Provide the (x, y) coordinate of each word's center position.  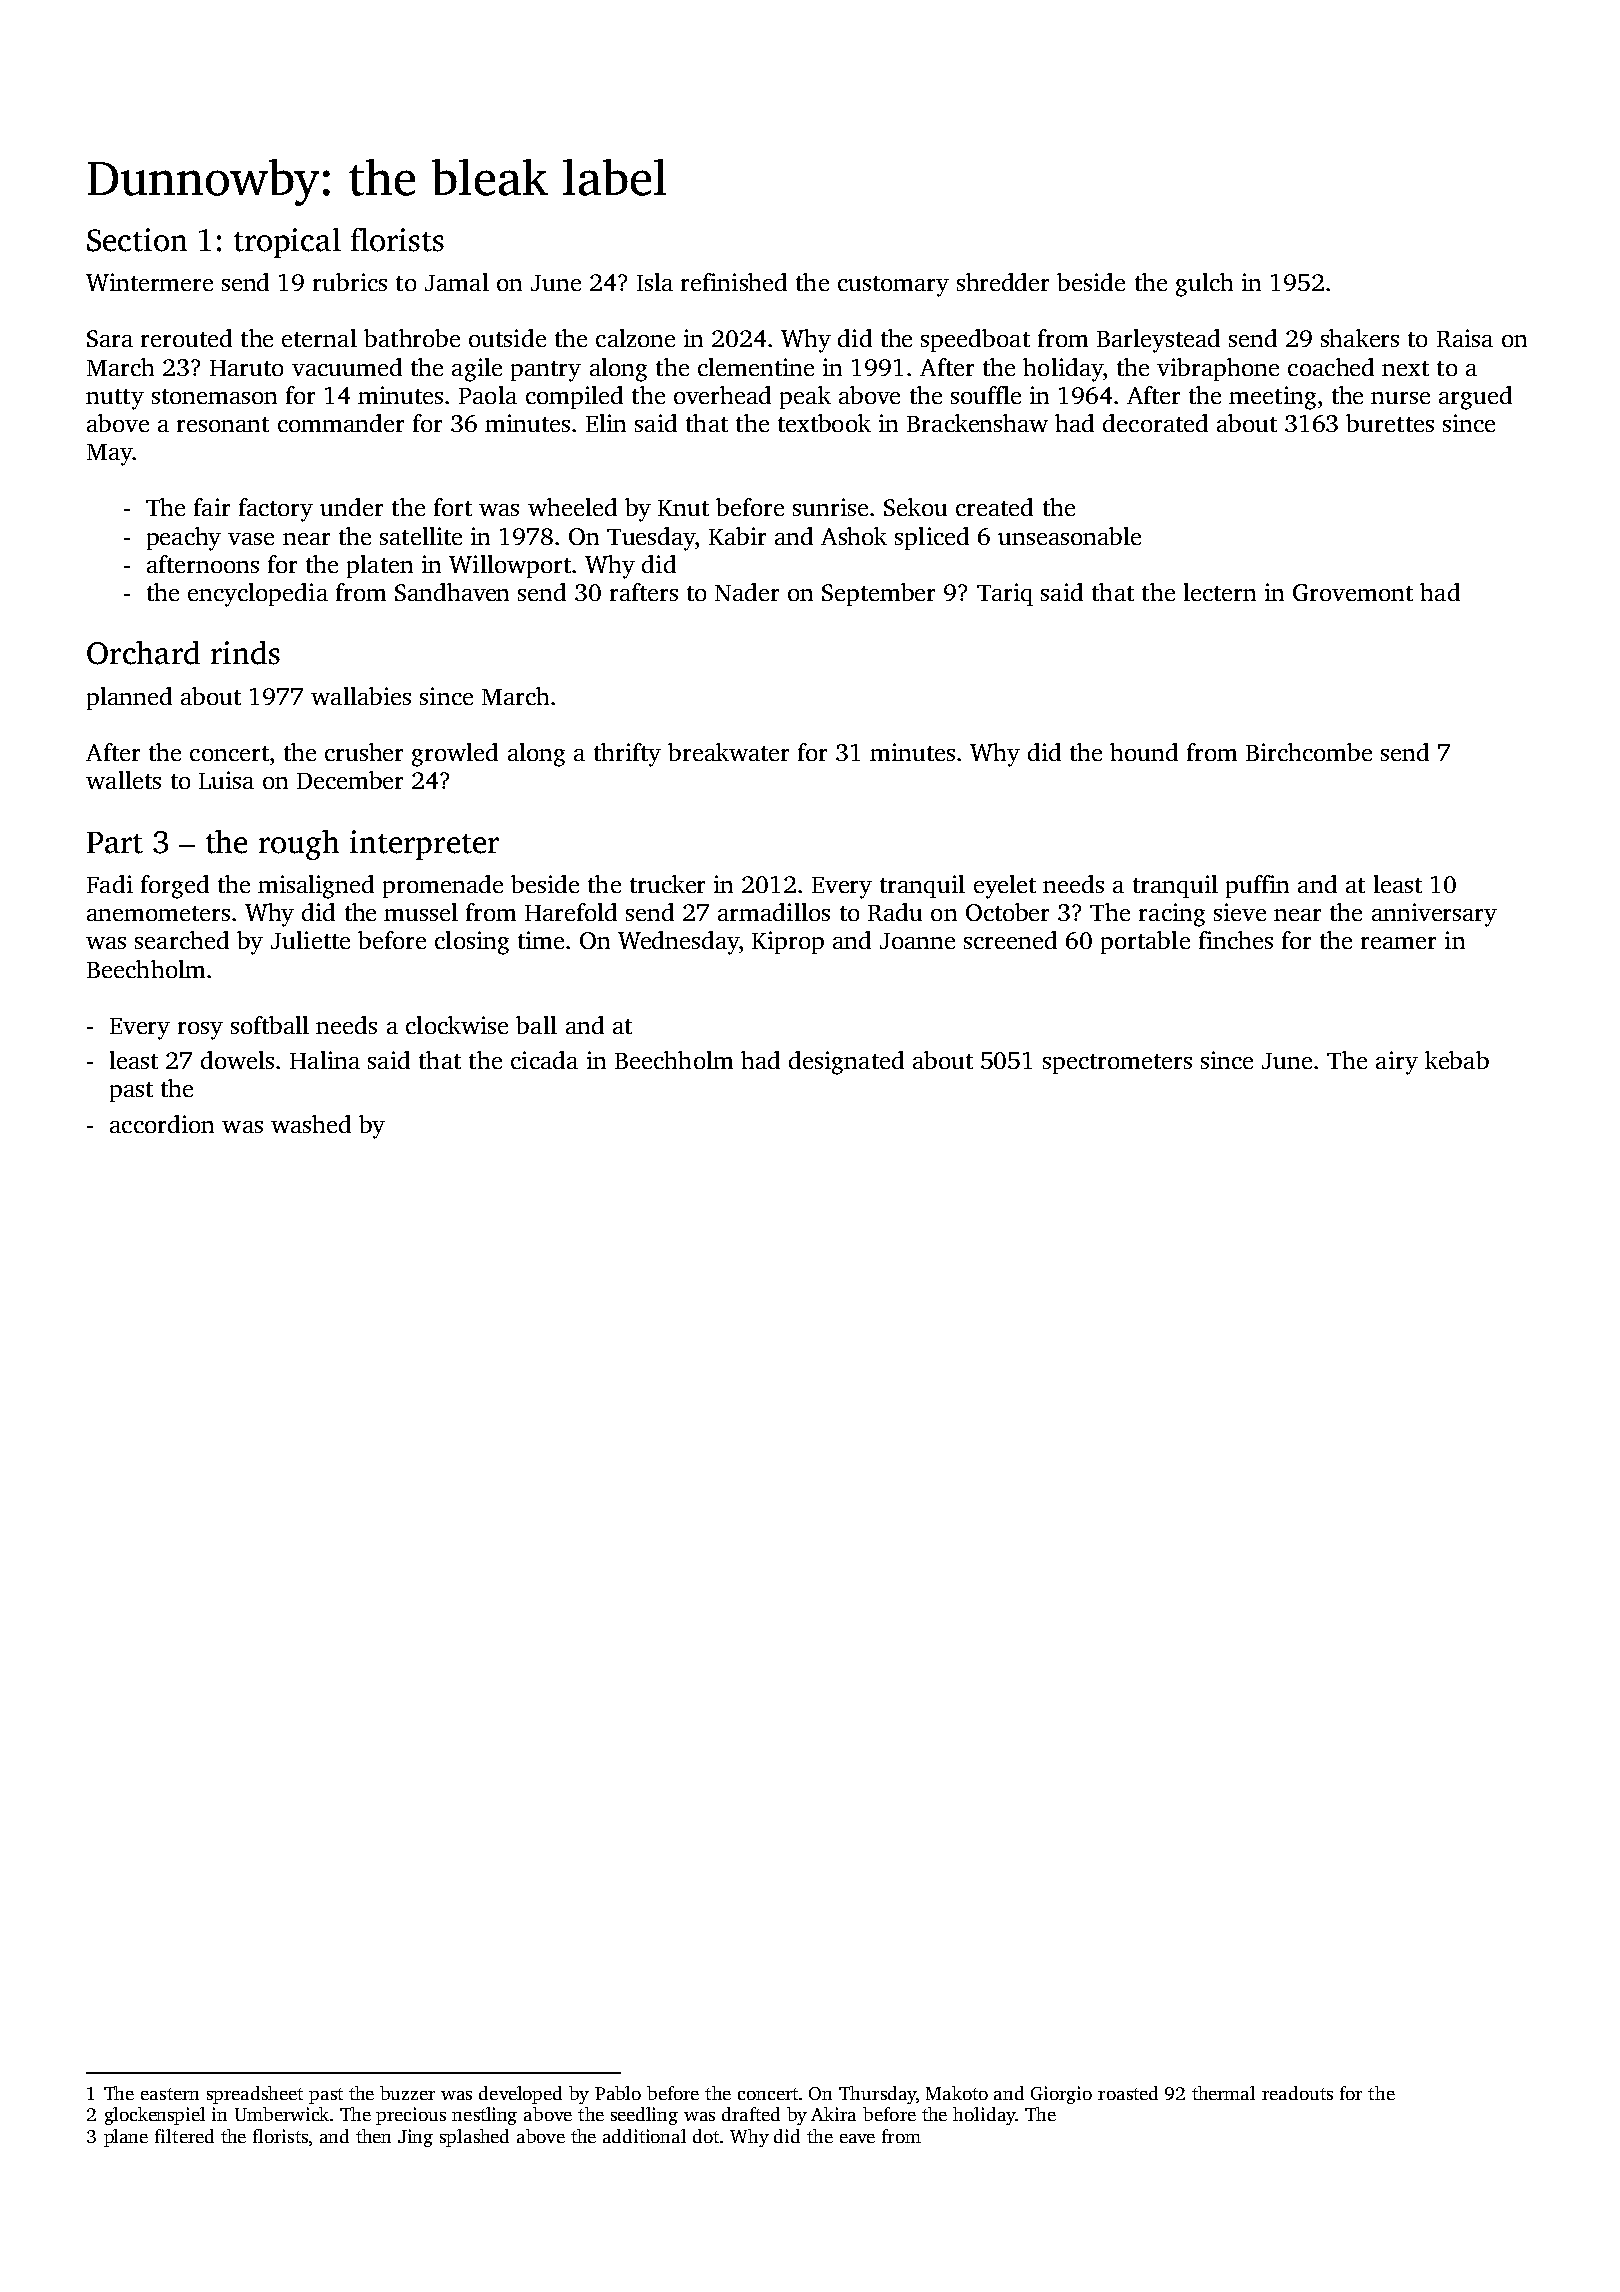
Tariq (1005, 594)
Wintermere (149, 282)
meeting (1272, 398)
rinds (245, 653)
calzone (635, 338)
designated (846, 1063)
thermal (1223, 2093)
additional (644, 2136)
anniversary (1434, 915)
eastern (170, 2094)
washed (311, 1124)
